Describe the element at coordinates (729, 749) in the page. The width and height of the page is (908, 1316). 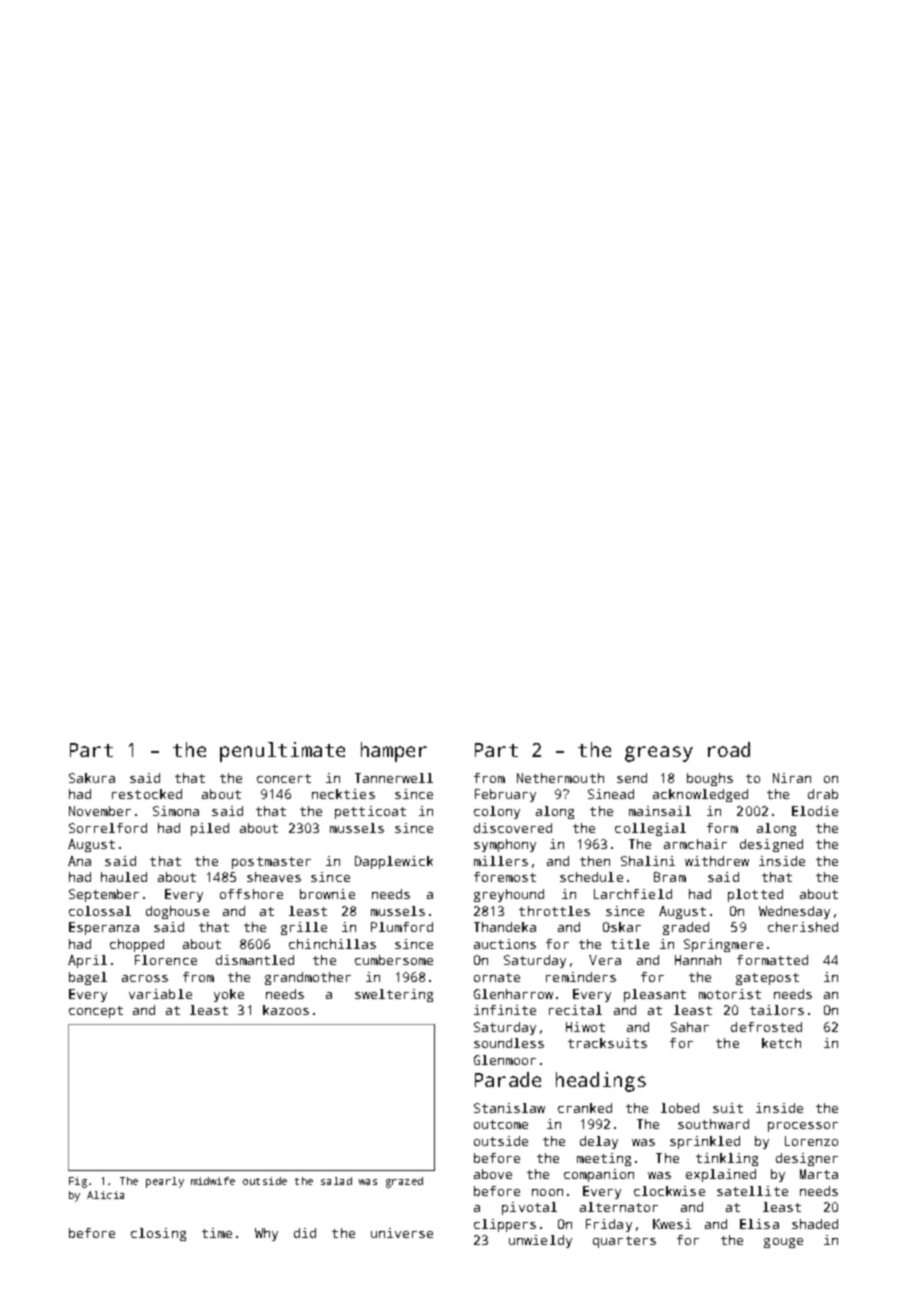
I see `road` at that location.
